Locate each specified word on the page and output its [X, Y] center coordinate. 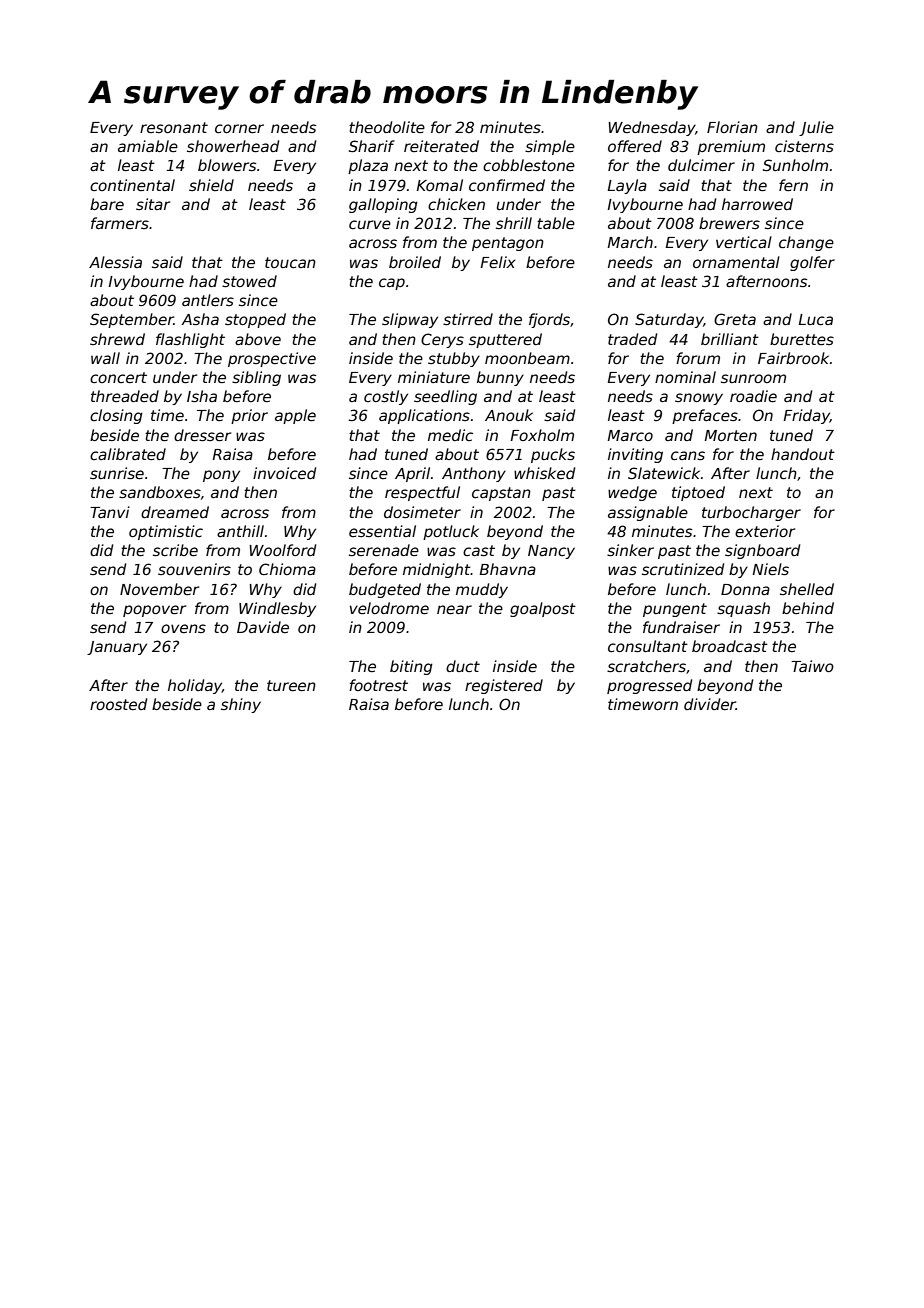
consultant [648, 646]
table [556, 223]
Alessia [115, 262]
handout [803, 454]
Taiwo [812, 666]
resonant [174, 127]
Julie [816, 128]
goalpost [543, 609]
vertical [744, 242]
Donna [745, 589]
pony [221, 476]
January [117, 648]
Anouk [509, 415]
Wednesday [651, 128]
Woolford [282, 550]
